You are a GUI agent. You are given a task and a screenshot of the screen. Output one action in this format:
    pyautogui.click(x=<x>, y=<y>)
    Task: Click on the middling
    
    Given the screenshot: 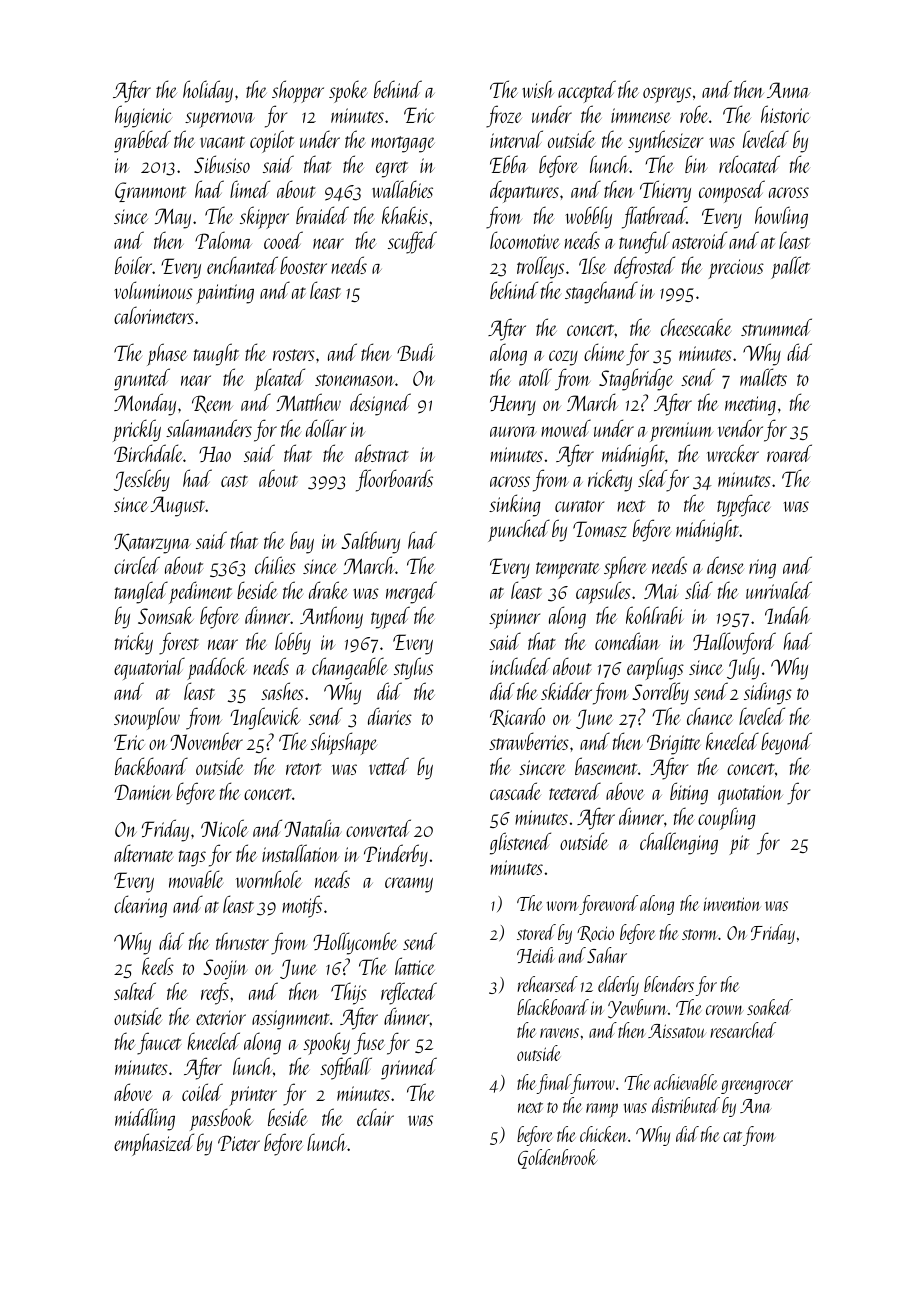 What is the action you would take?
    pyautogui.click(x=145, y=1119)
